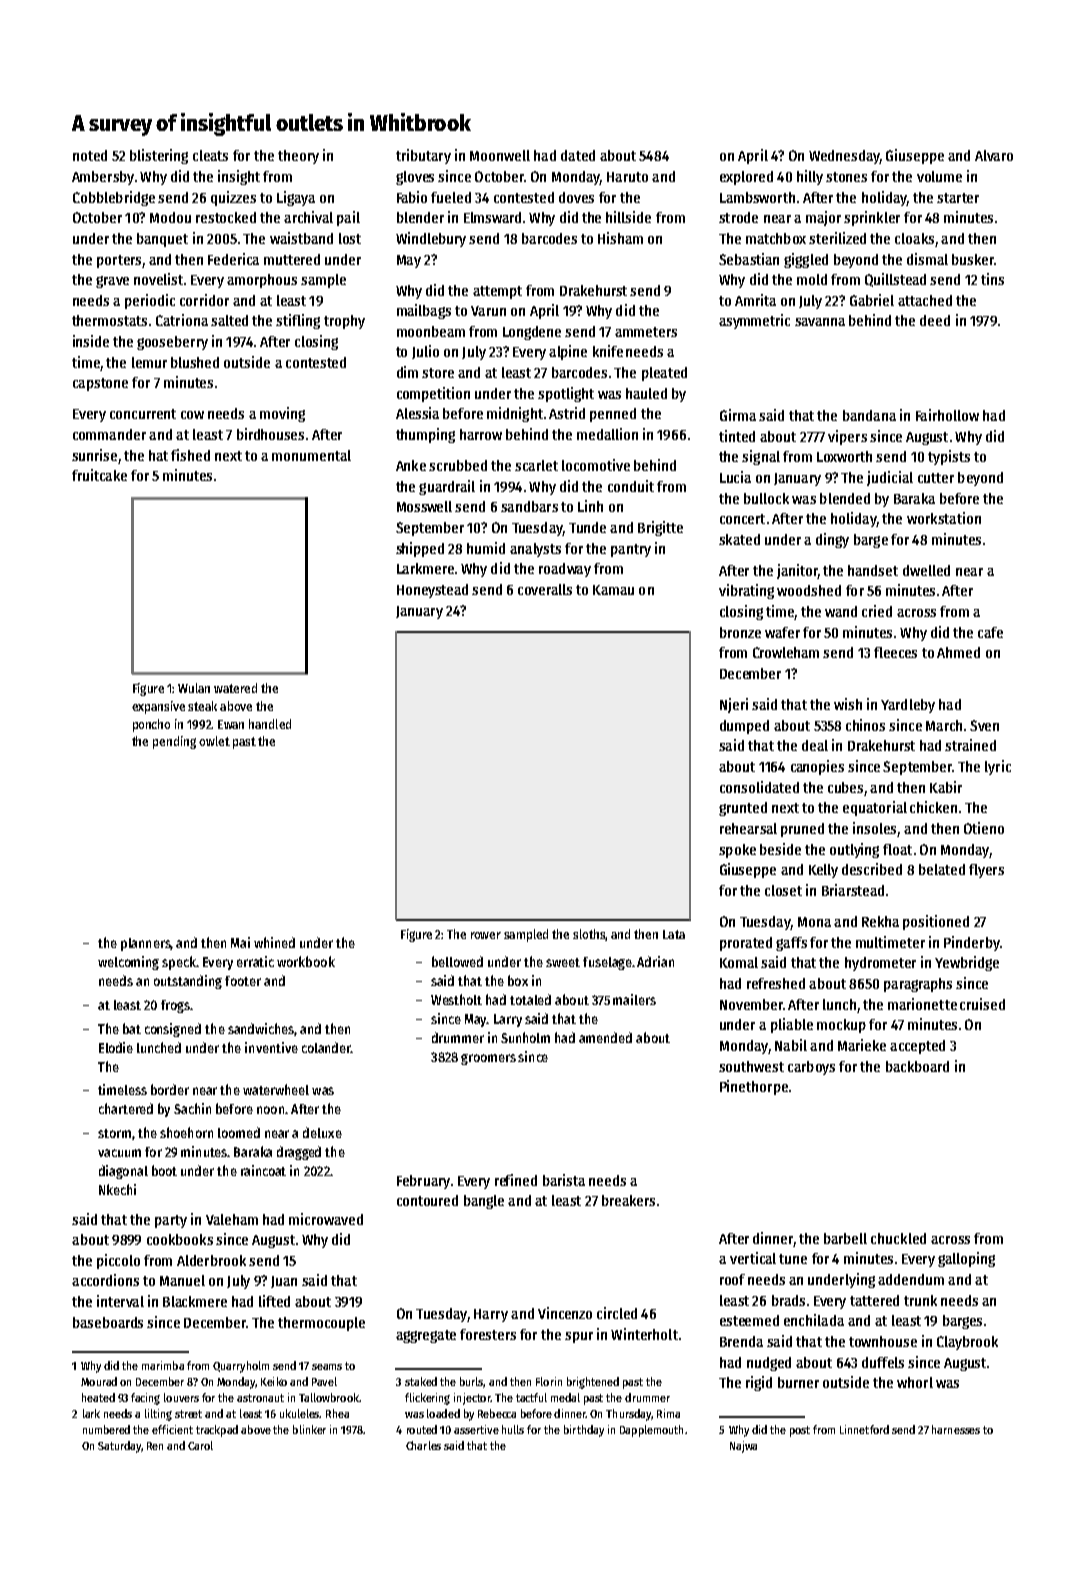  What do you see at coordinates (190, 455) in the screenshot?
I see `fished` at bounding box center [190, 455].
